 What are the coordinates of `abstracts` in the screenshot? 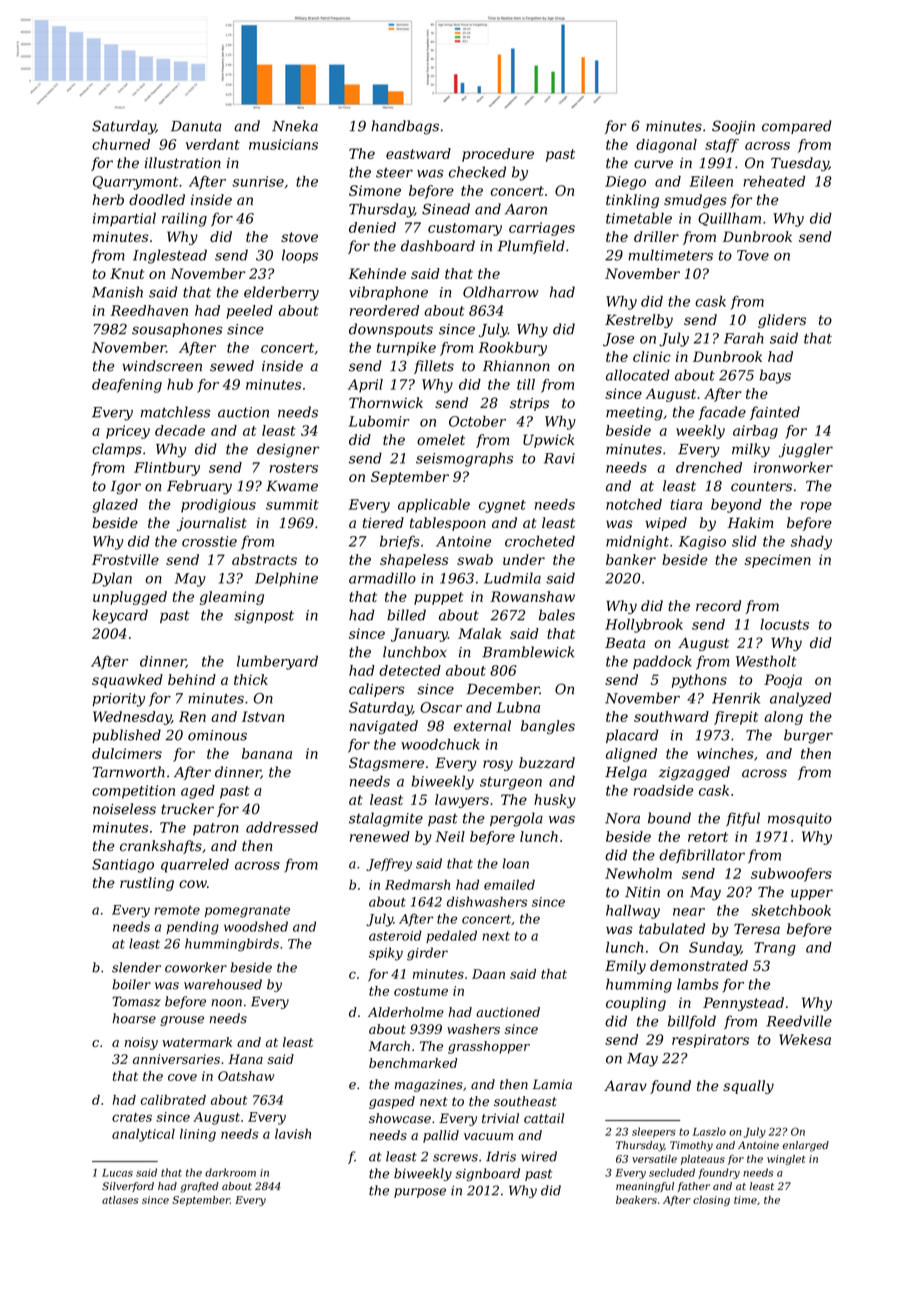 It's located at (264, 559).
